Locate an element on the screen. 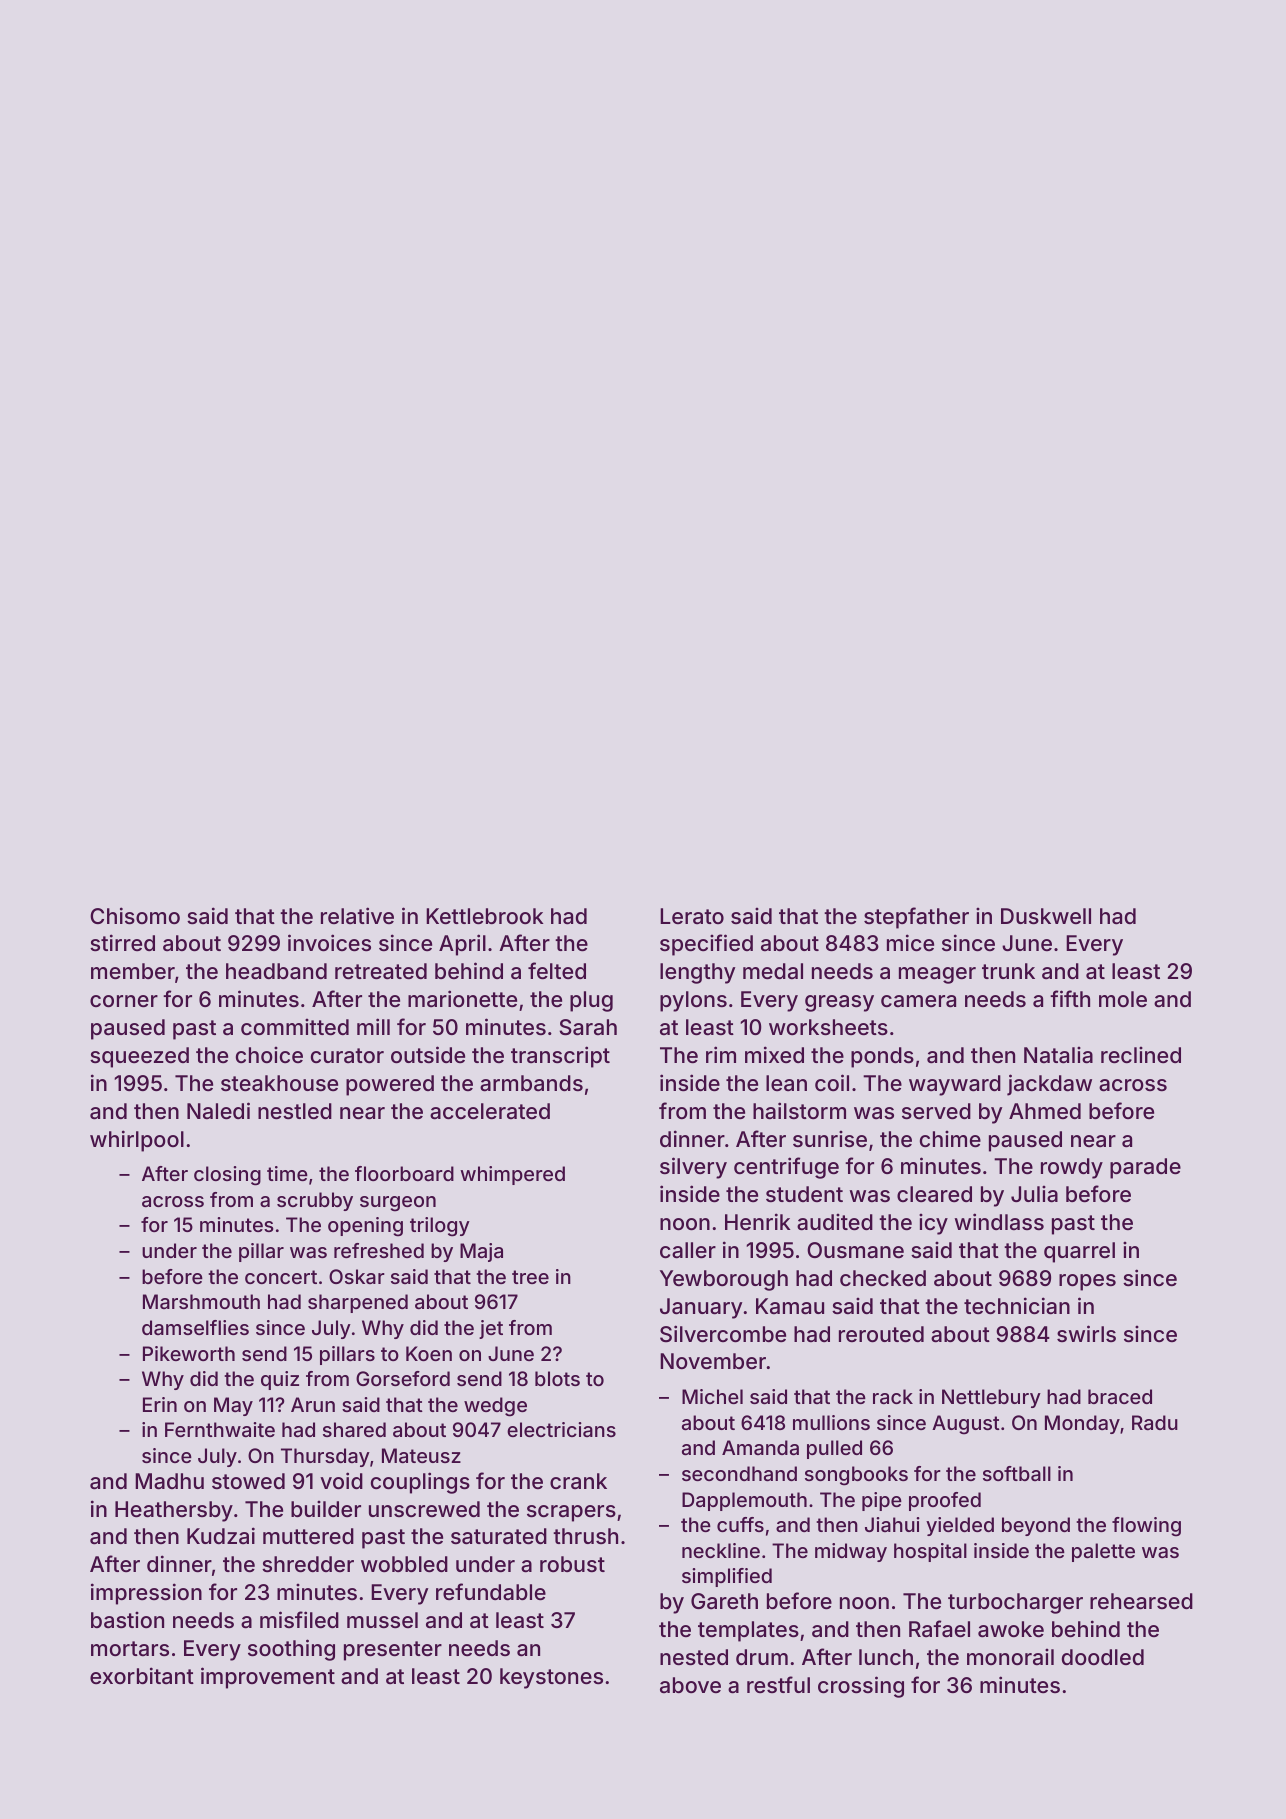 The height and width of the screenshot is (1819, 1286). parade is located at coordinates (1145, 1168).
